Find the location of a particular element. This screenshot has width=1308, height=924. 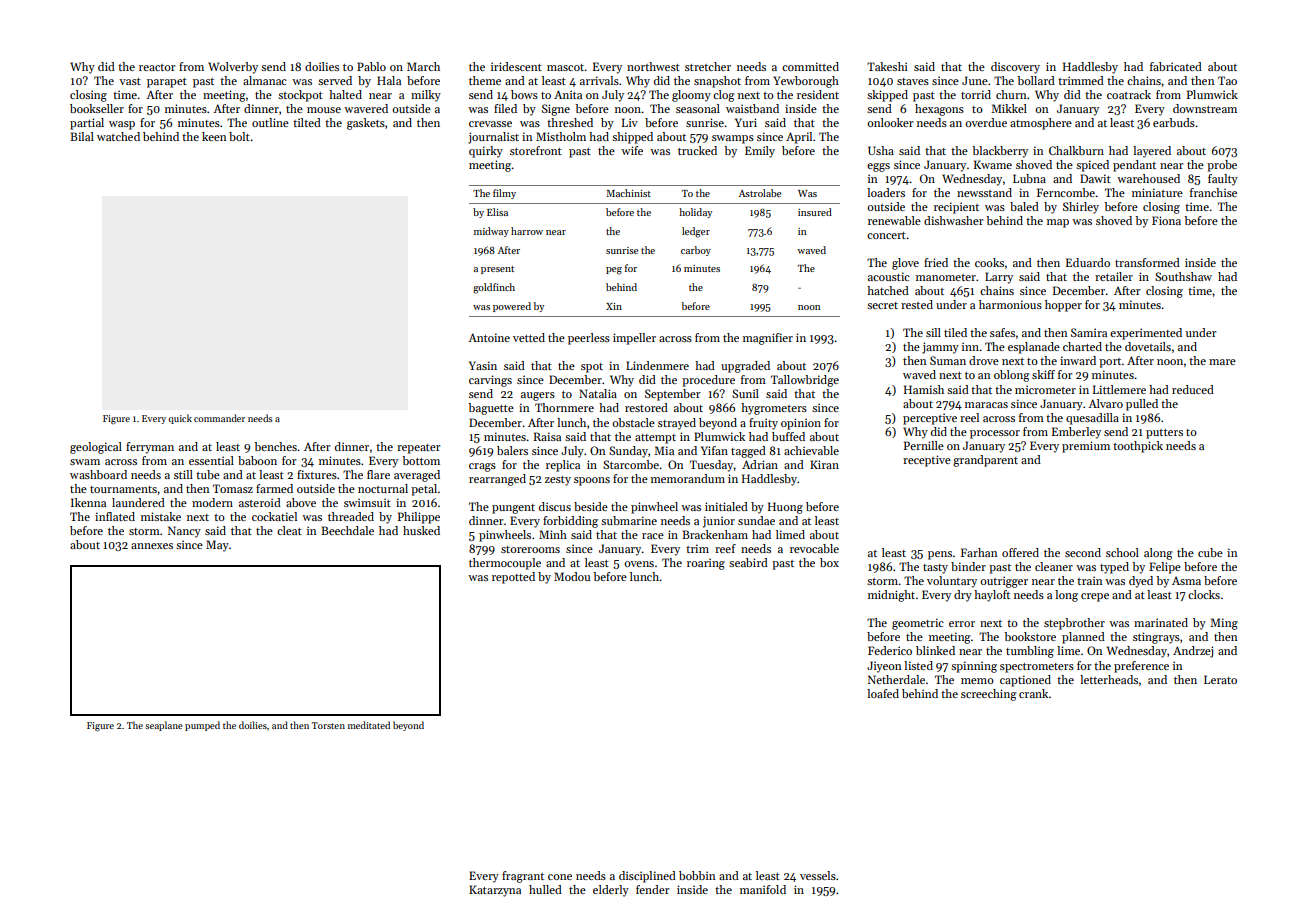

Liv is located at coordinates (630, 122).
